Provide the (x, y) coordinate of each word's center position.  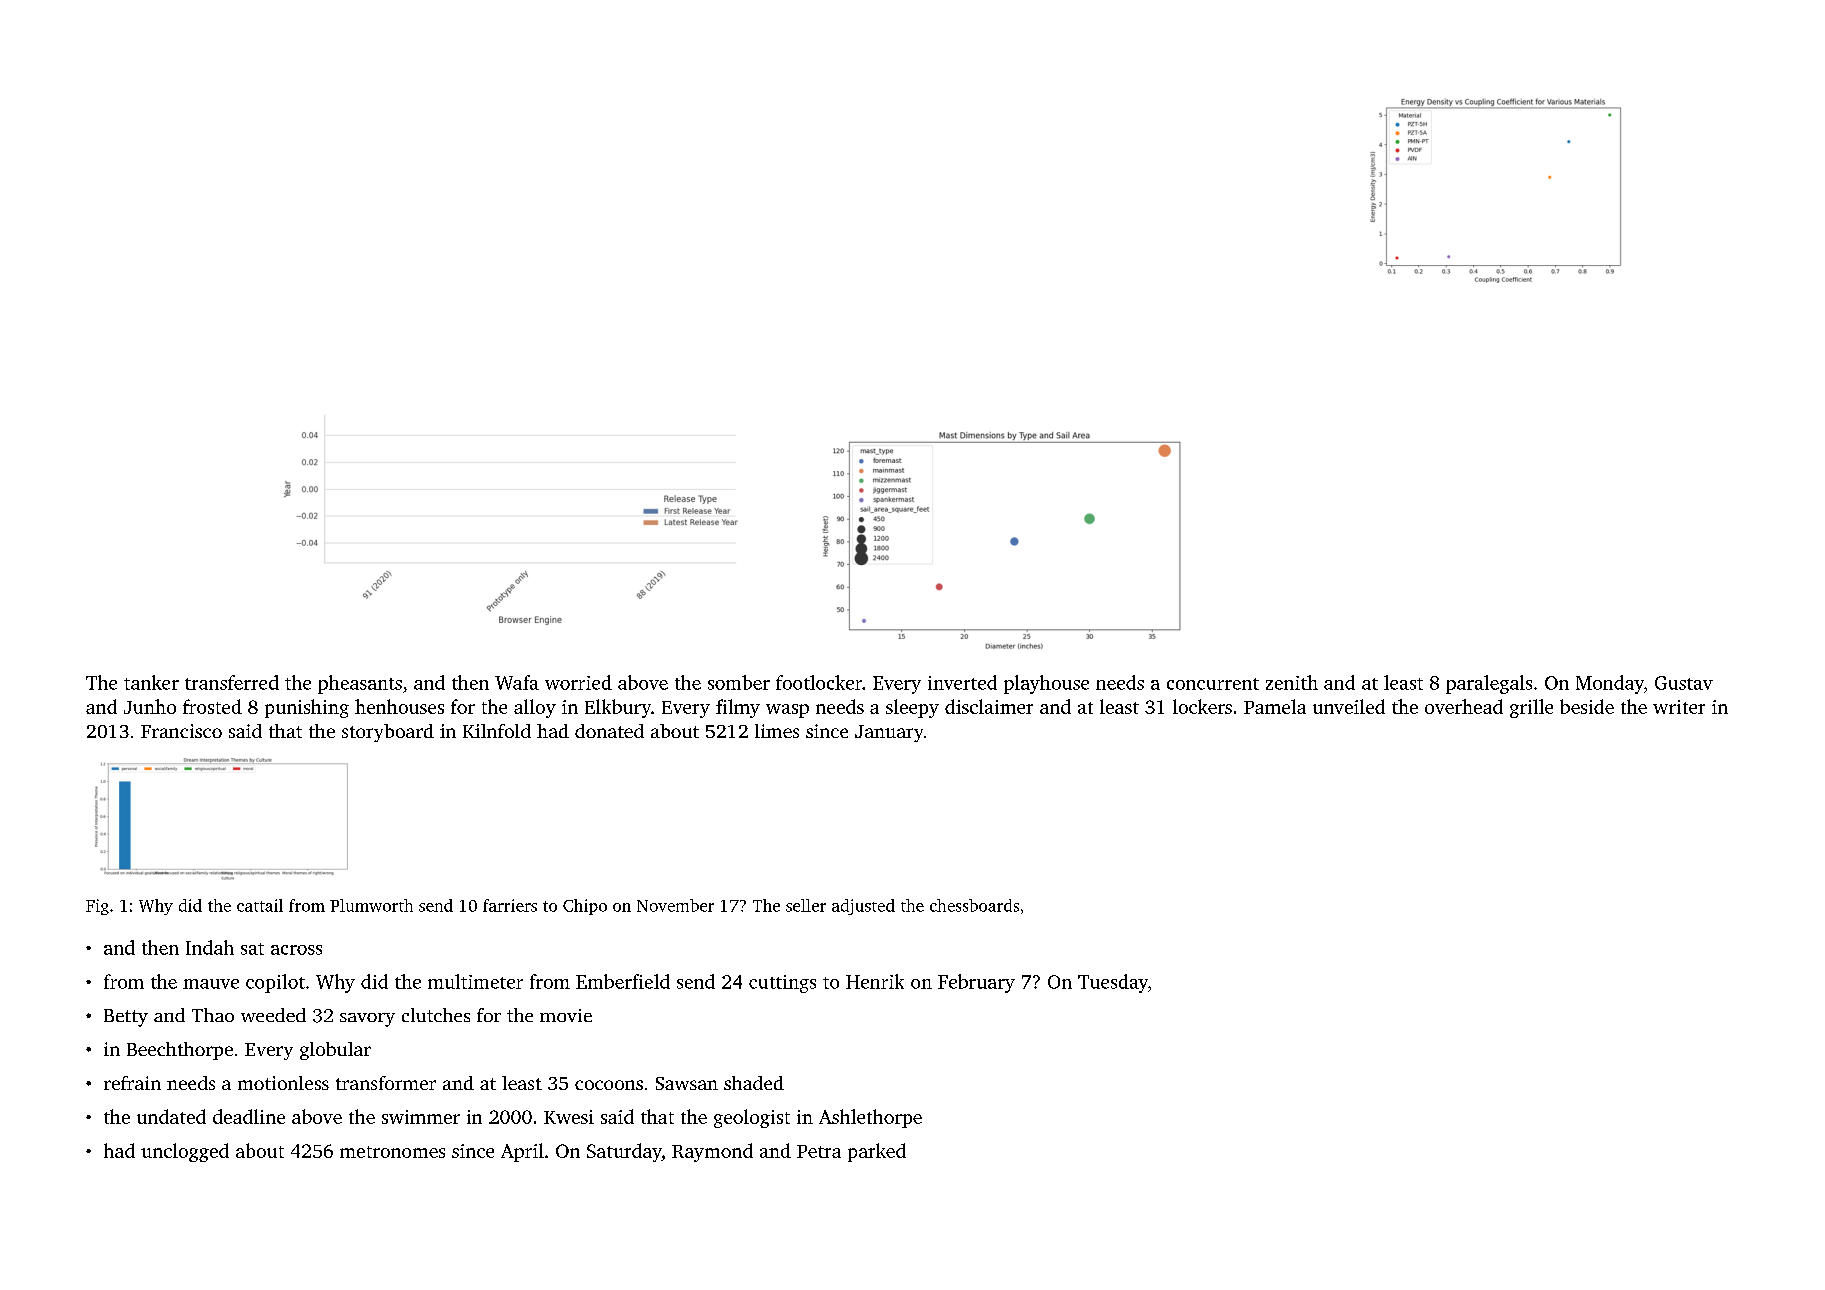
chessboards (974, 905)
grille (1531, 708)
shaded (754, 1083)
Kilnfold (497, 731)
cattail (260, 905)
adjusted (863, 907)
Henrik (875, 981)
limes (777, 731)
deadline (249, 1116)
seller (806, 905)
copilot (275, 983)
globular (335, 1051)
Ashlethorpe (870, 1118)
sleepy (912, 708)
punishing (307, 708)
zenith (1292, 682)
